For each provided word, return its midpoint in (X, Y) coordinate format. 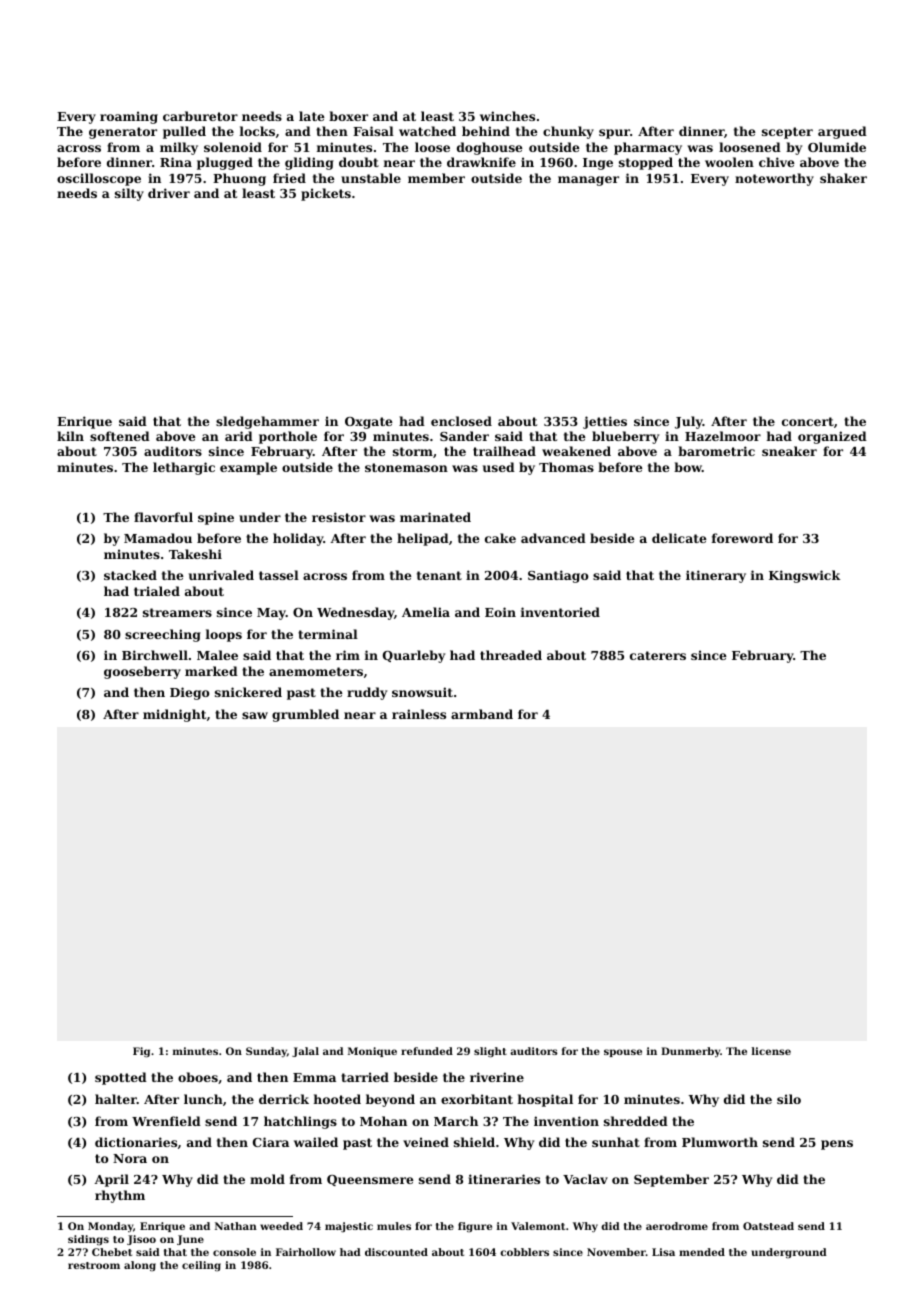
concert (808, 421)
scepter (787, 133)
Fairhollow (306, 1252)
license (771, 1051)
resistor (339, 517)
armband (482, 714)
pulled (184, 132)
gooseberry (142, 672)
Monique (372, 1052)
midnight (174, 715)
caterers (658, 655)
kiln (70, 436)
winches (507, 116)
